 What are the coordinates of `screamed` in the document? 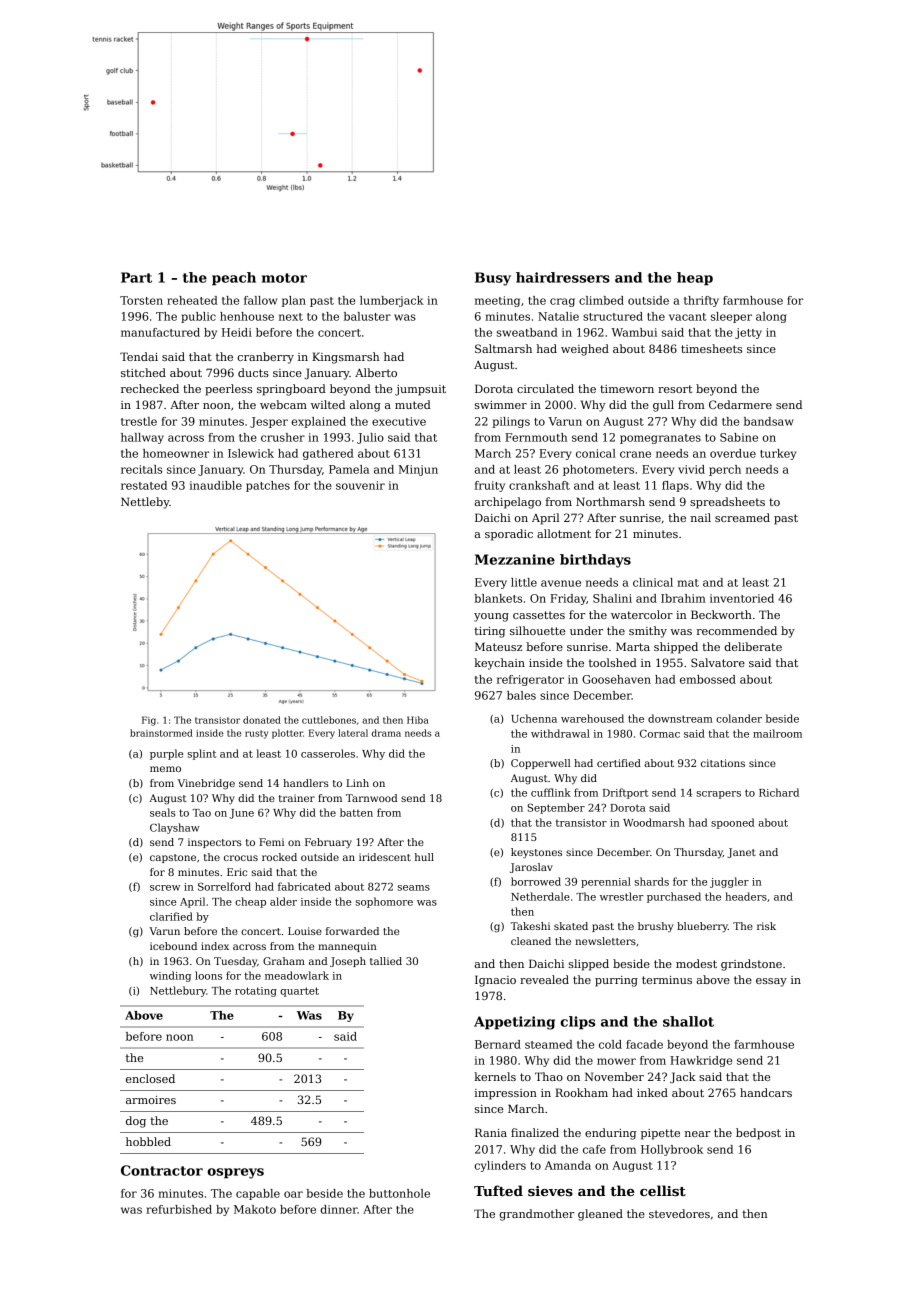 It's located at (742, 517).
